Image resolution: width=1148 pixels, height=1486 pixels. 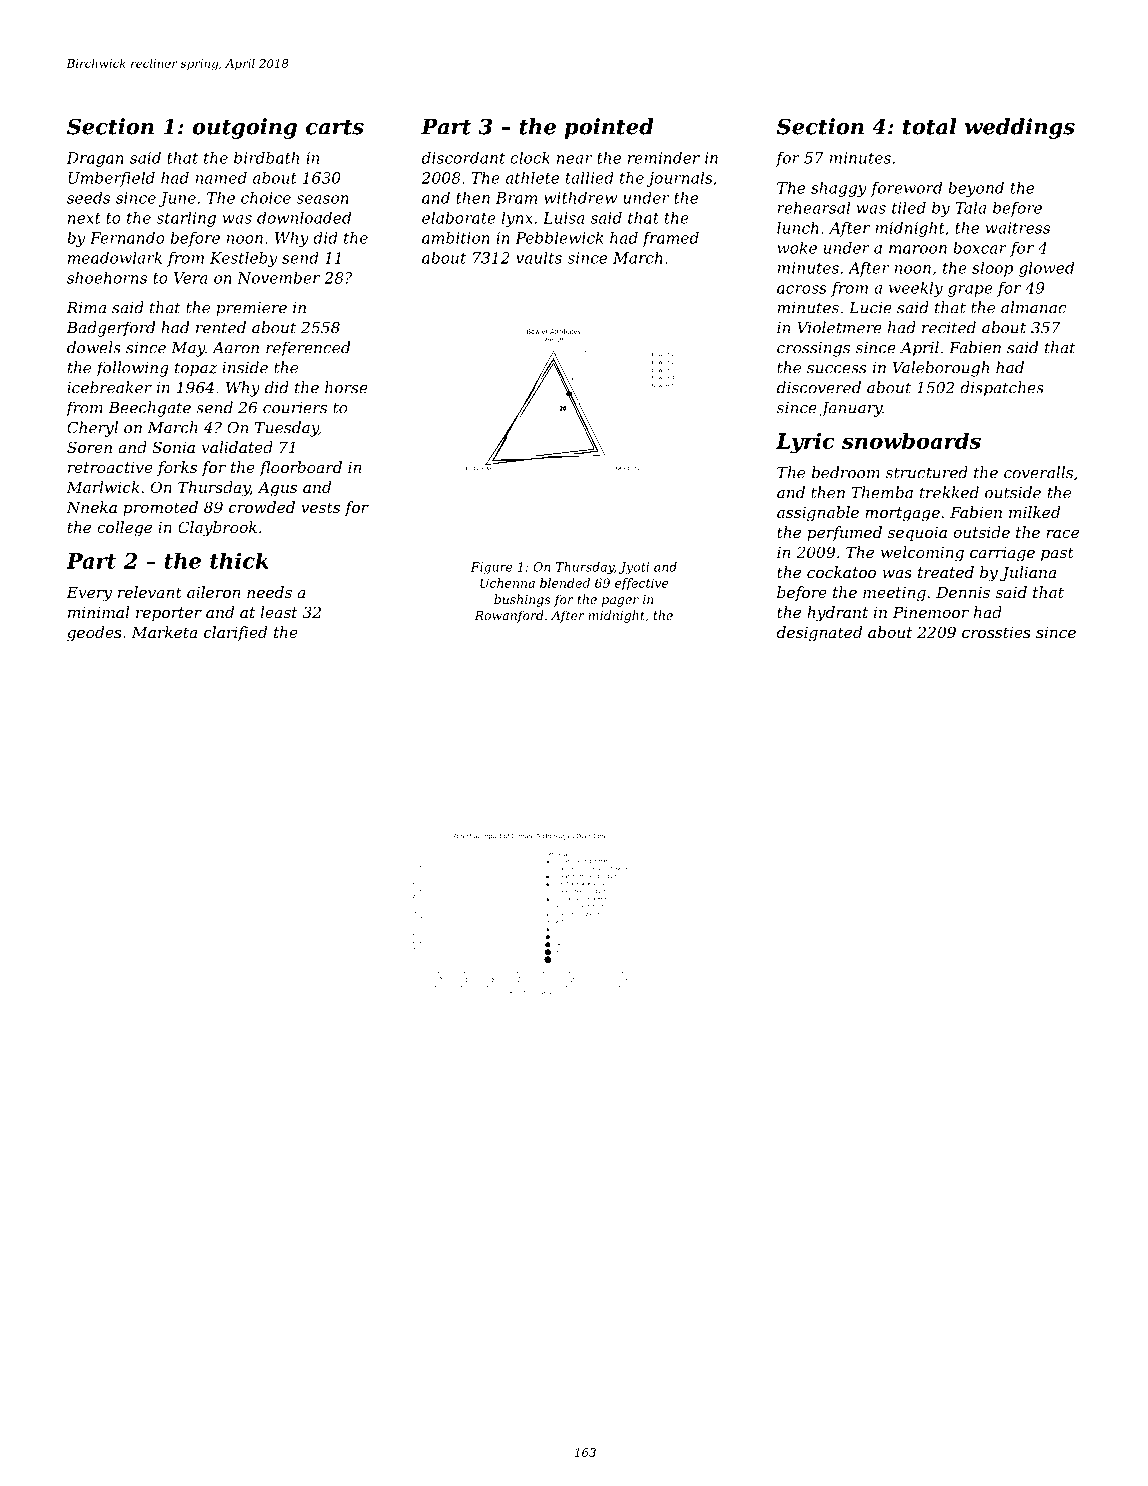 What do you see at coordinates (173, 447) in the screenshot?
I see `Sonia` at bounding box center [173, 447].
